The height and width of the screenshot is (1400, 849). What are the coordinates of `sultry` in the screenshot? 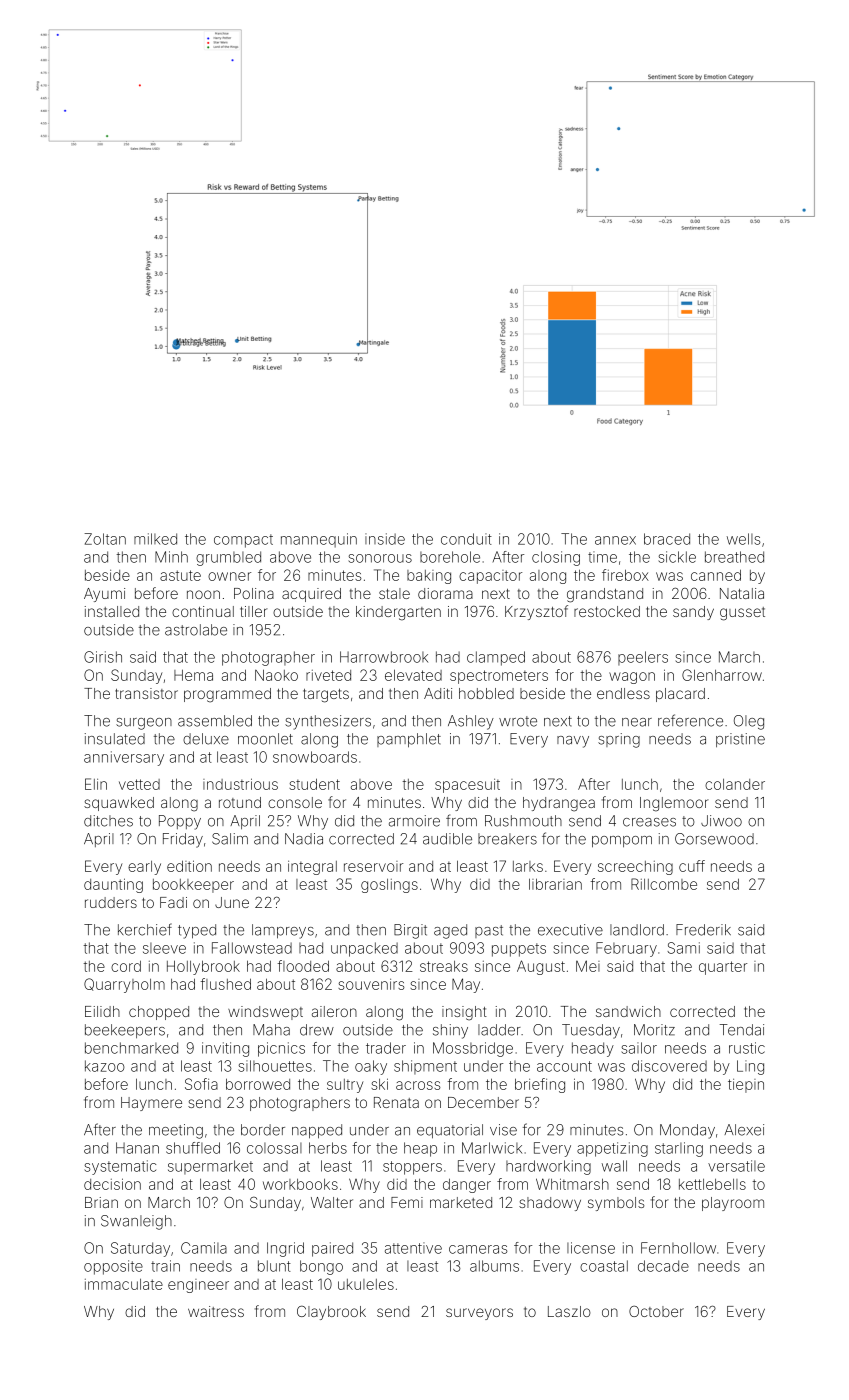 It's located at (345, 1086).
